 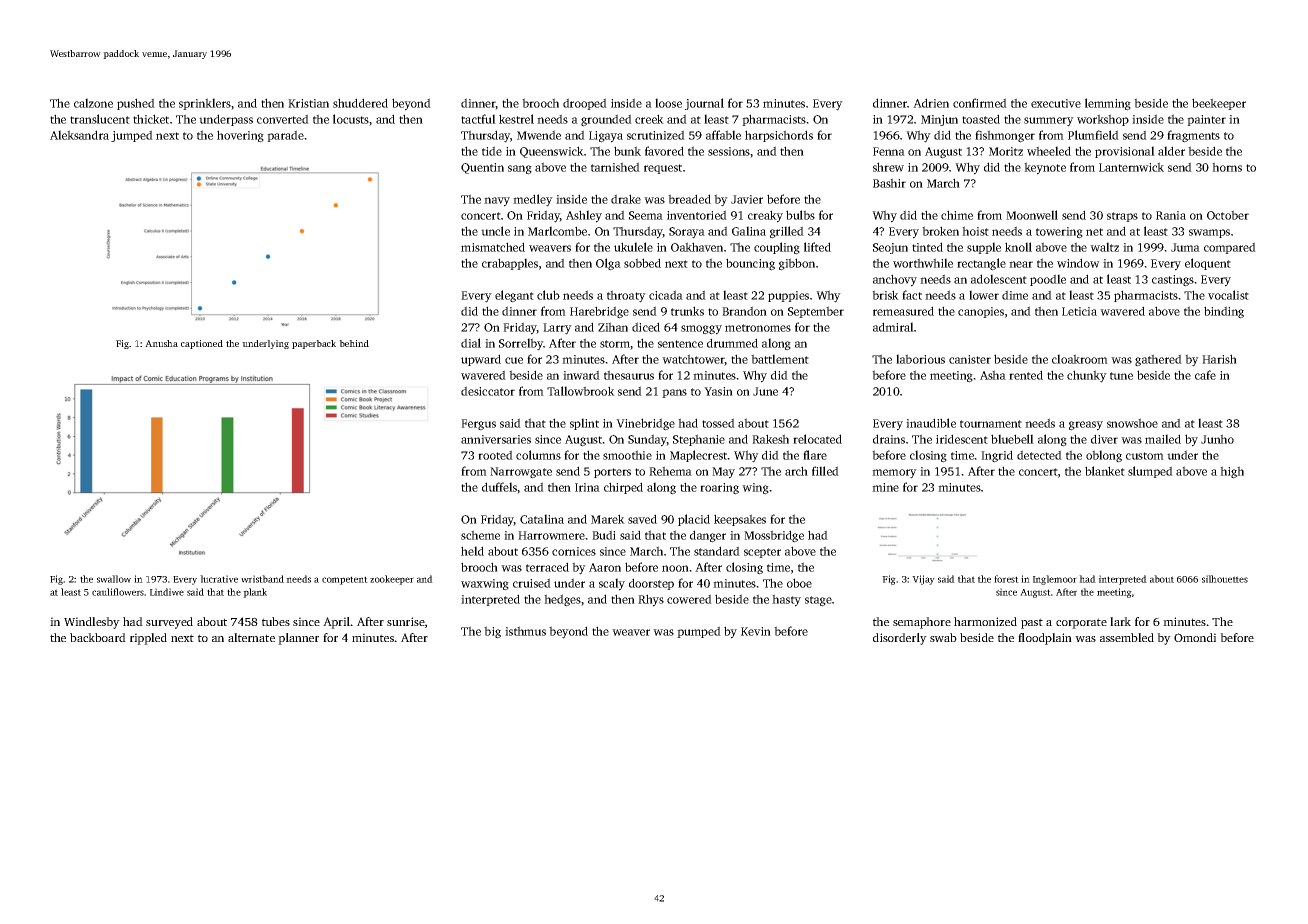 I want to click on slumped, so click(x=1150, y=472).
